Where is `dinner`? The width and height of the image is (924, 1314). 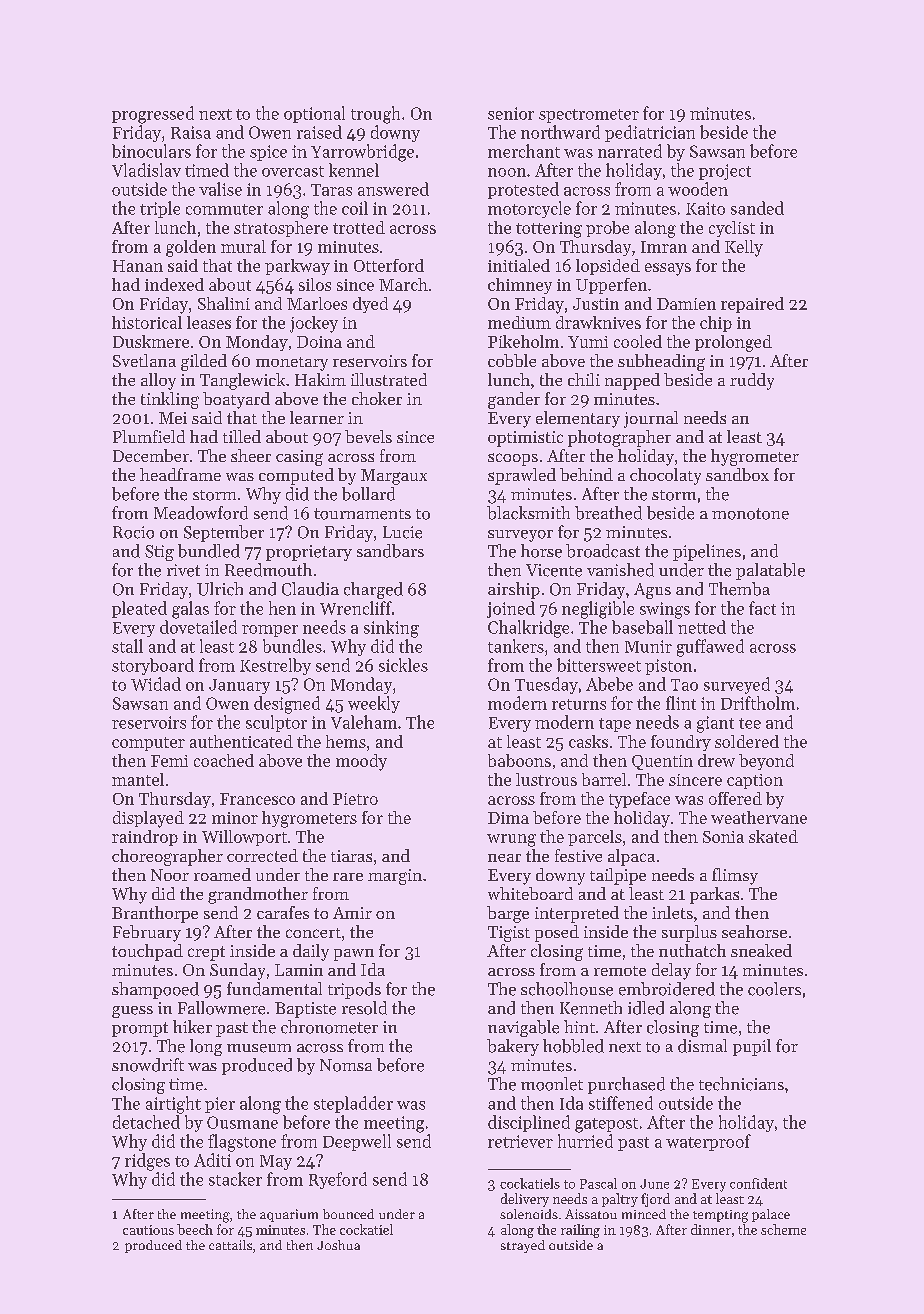 dinner is located at coordinates (711, 1229).
